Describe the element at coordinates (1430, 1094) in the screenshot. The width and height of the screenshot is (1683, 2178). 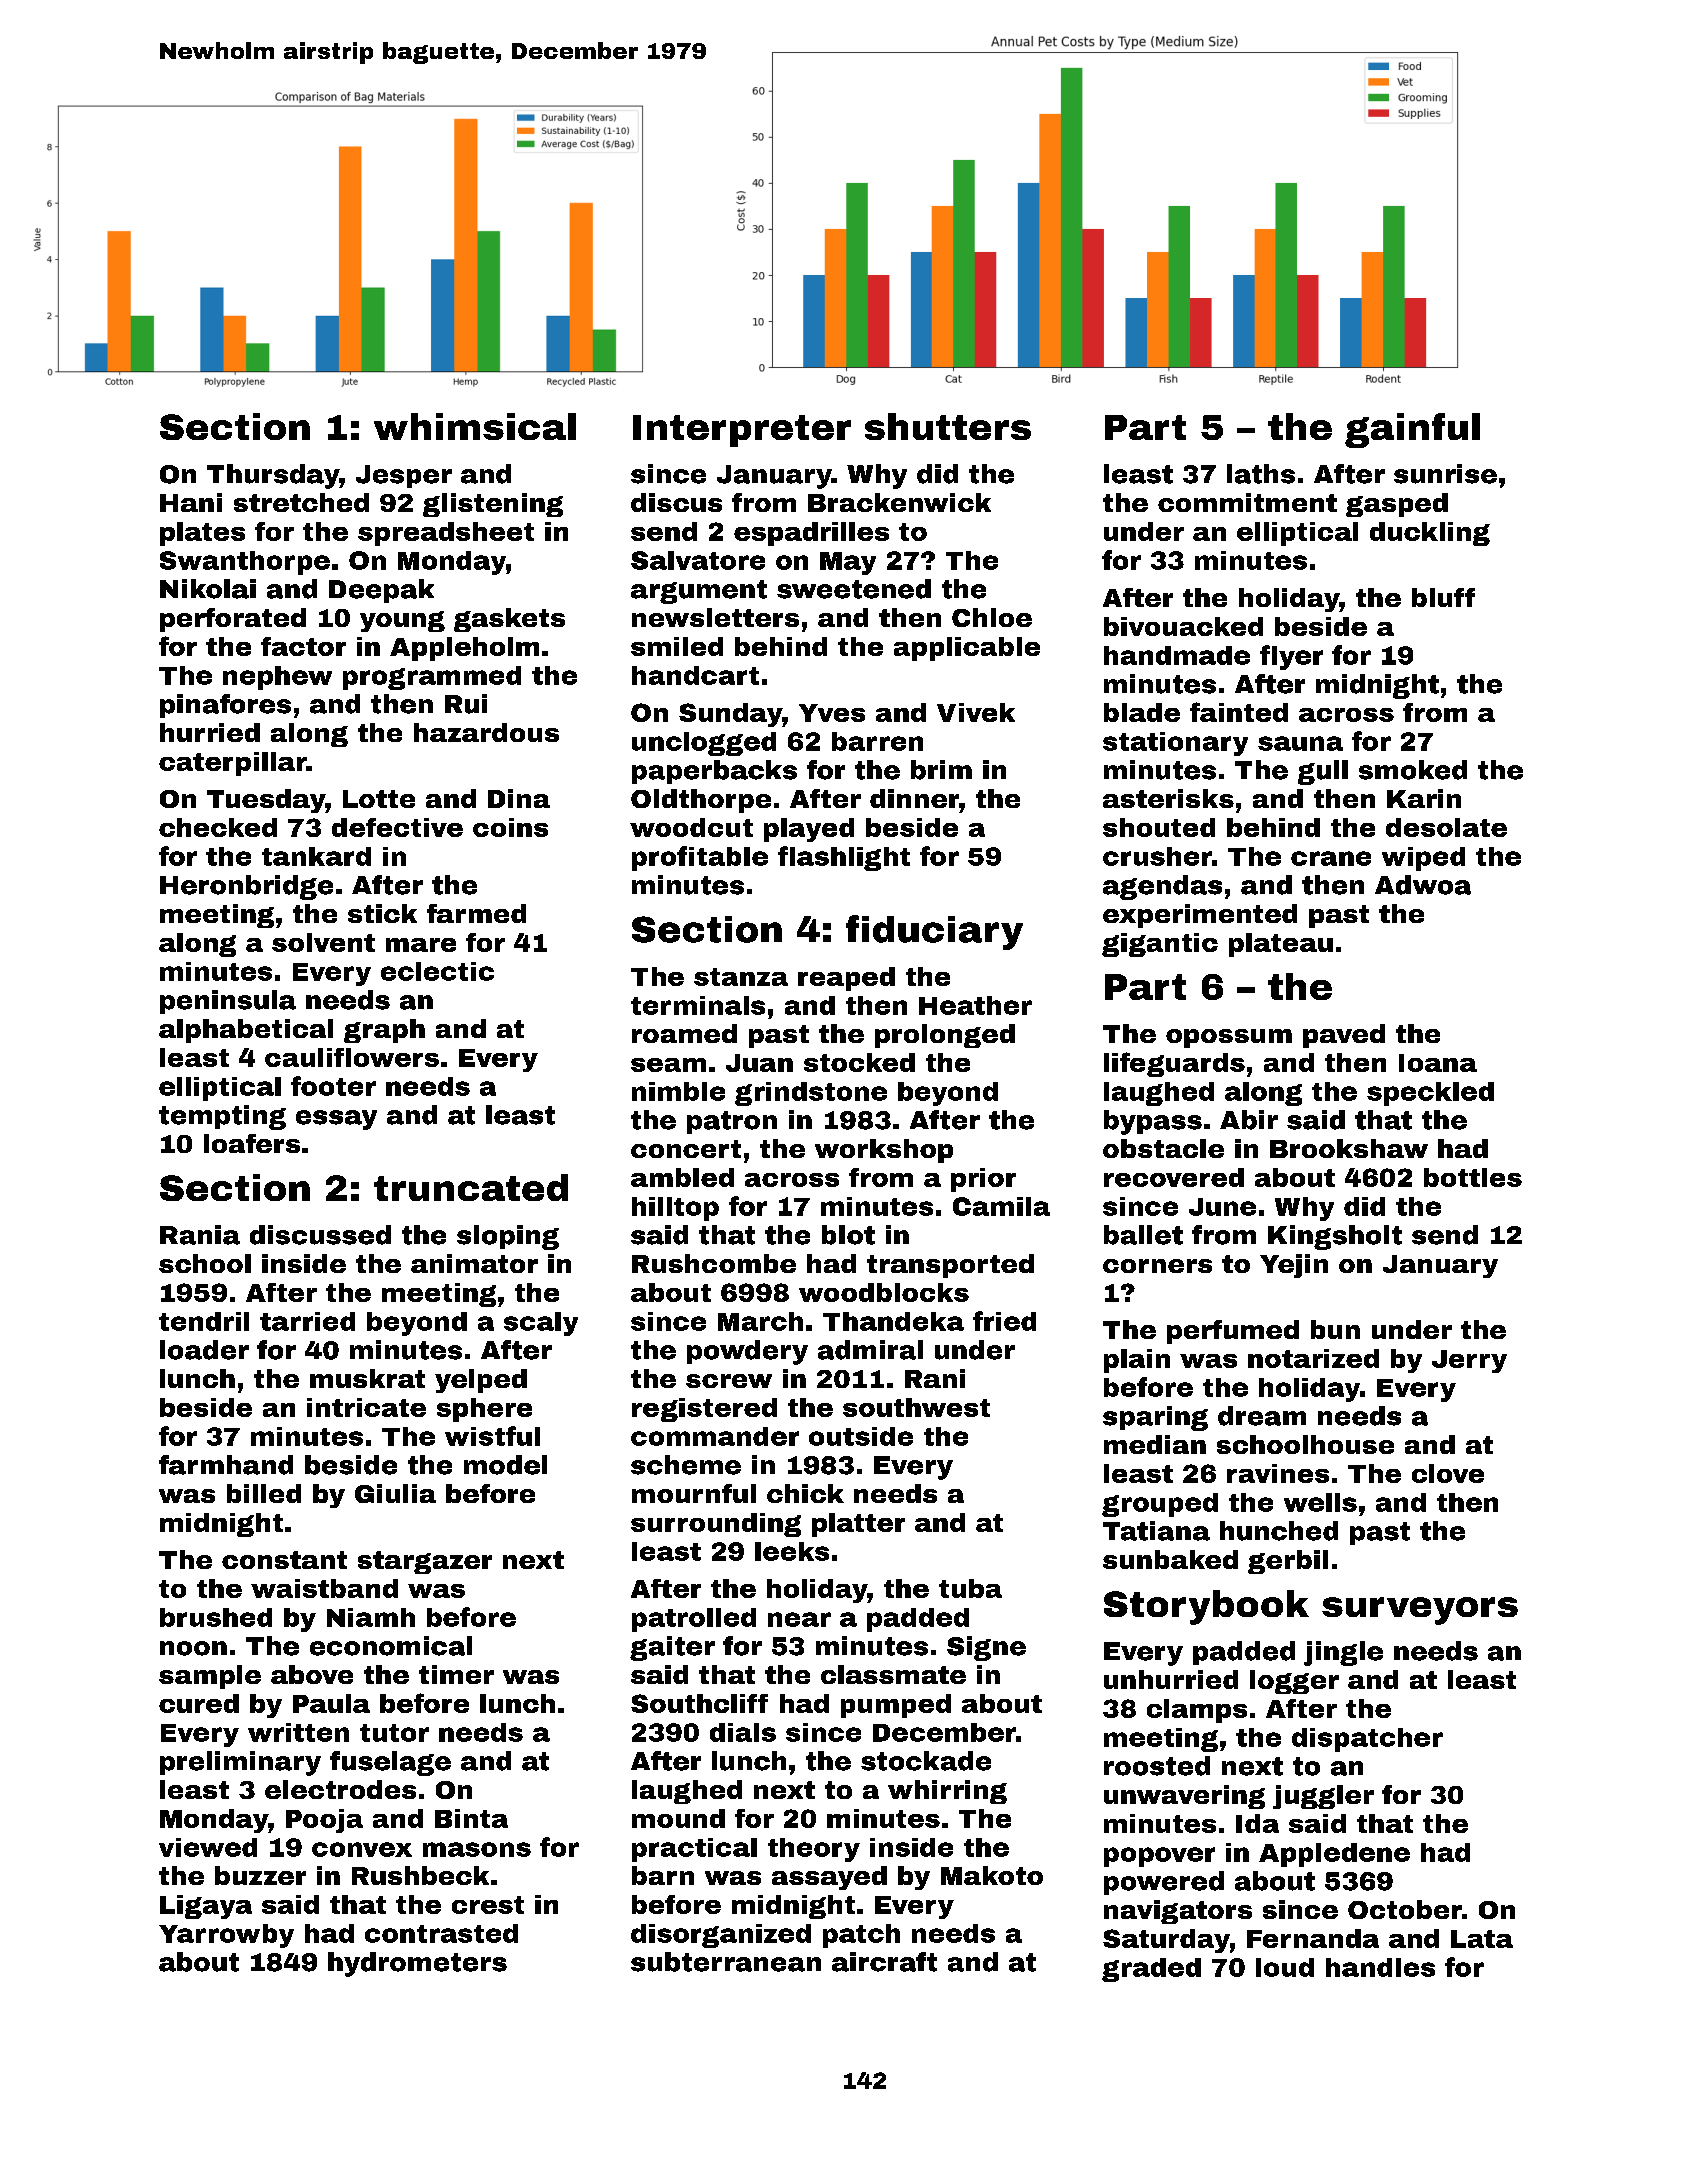
I see `speckled` at that location.
